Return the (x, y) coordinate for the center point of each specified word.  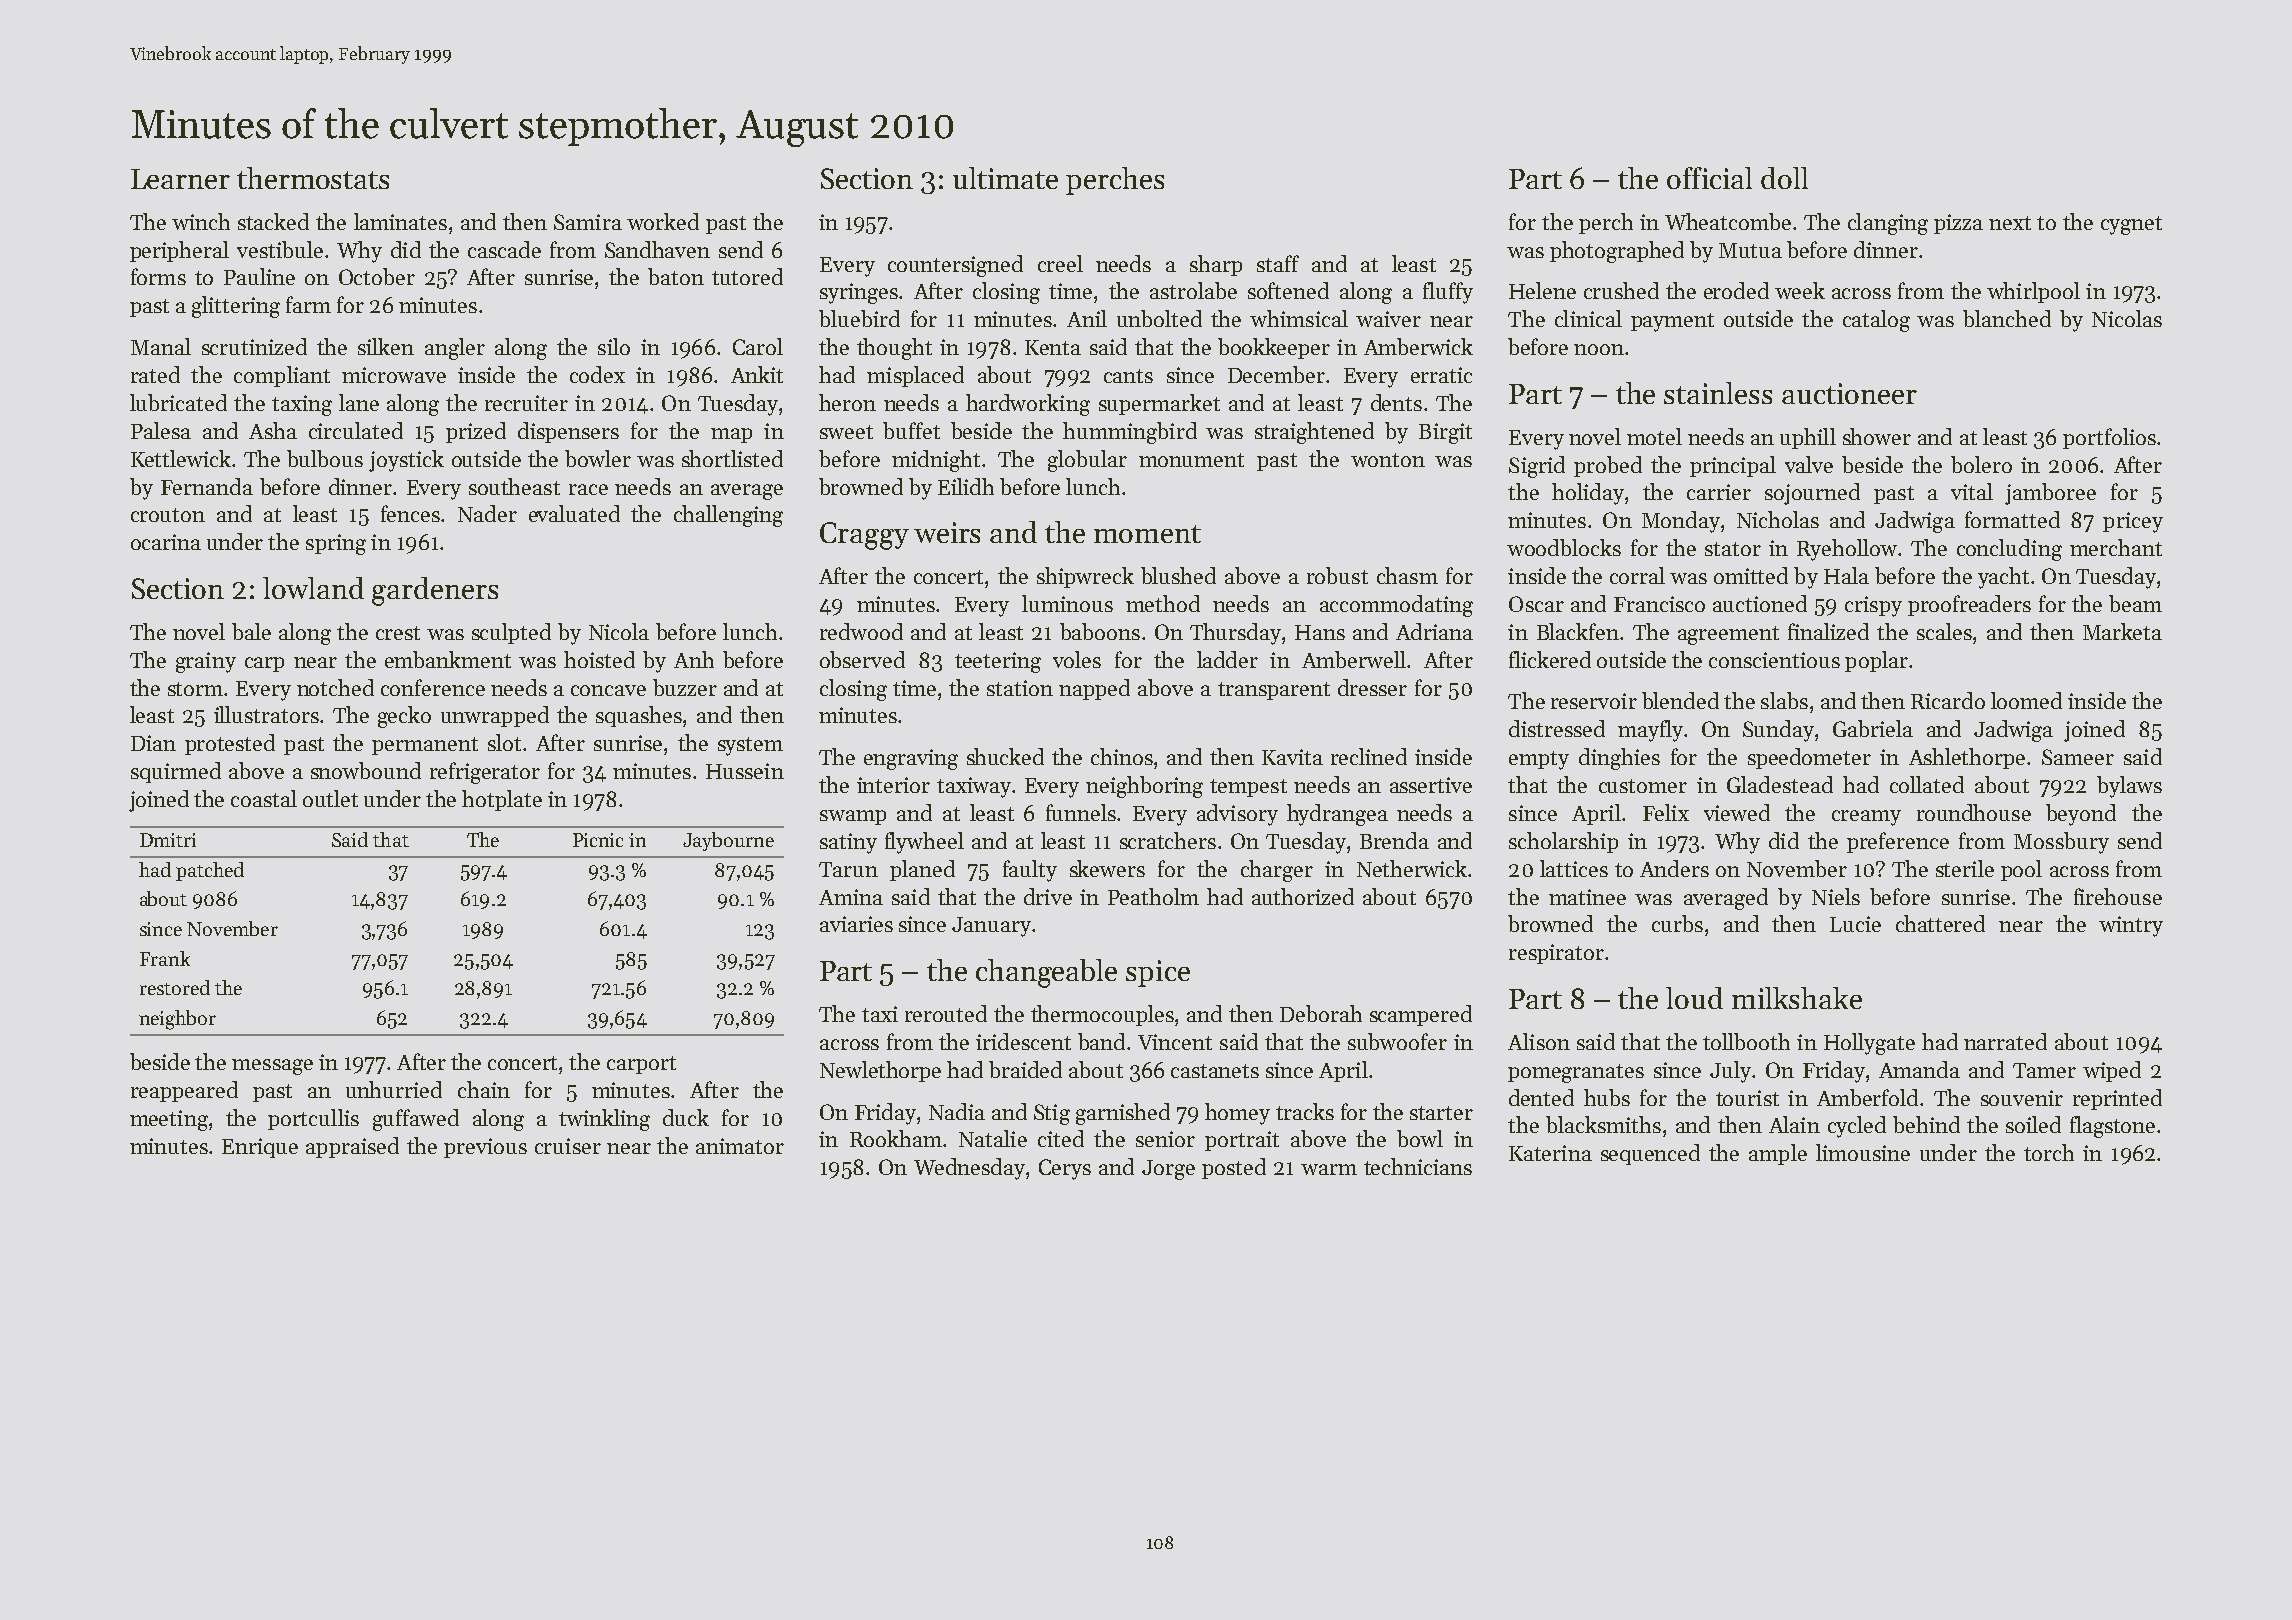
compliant (282, 376)
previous (485, 1148)
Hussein (745, 771)
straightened (1314, 433)
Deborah (1321, 1013)
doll (1784, 178)
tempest (1248, 788)
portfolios (2109, 438)
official (1709, 178)
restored (175, 987)
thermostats (313, 178)
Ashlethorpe (1967, 758)
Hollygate (1869, 1044)
